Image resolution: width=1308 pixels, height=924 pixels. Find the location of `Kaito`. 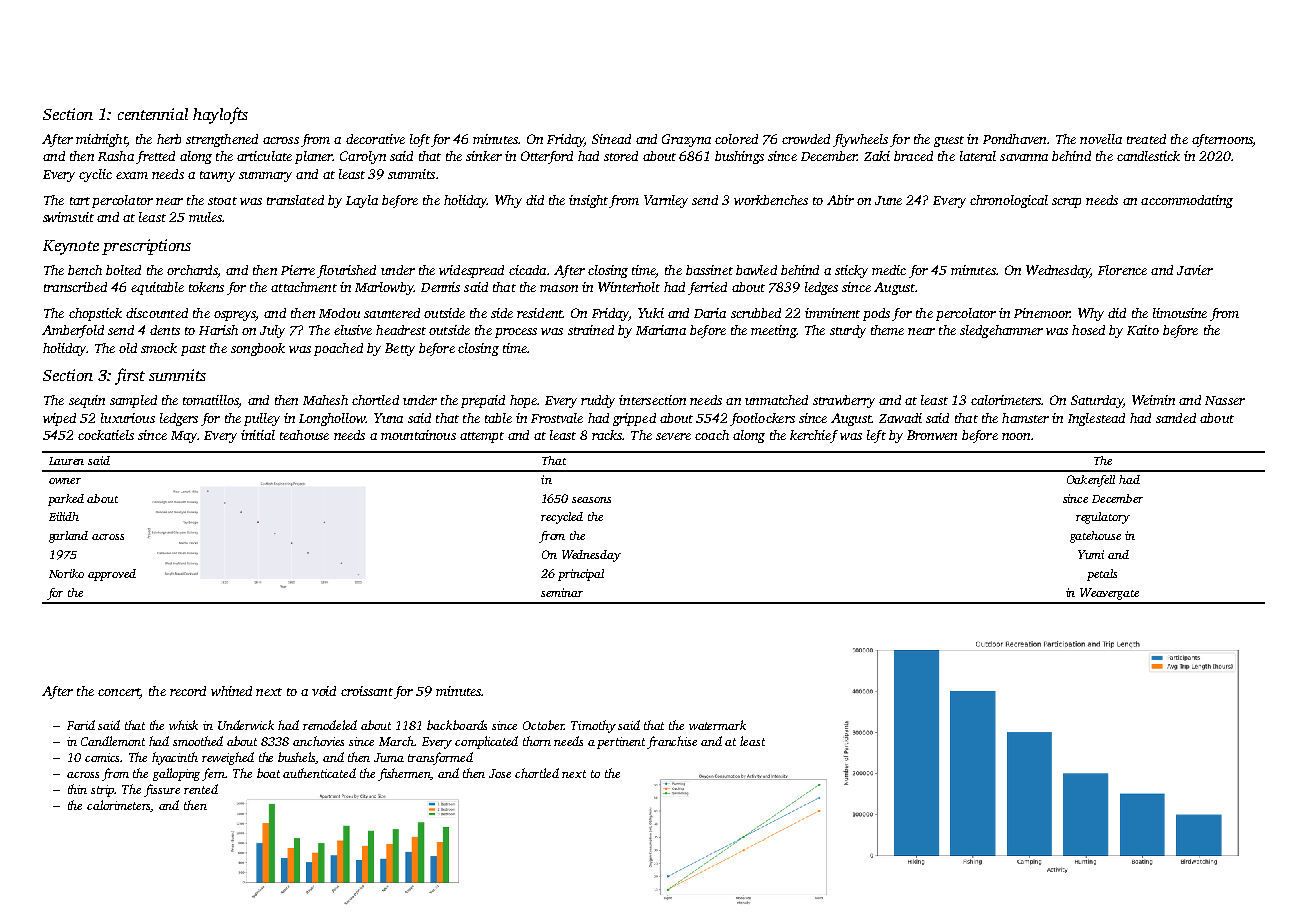

Kaito is located at coordinates (1143, 330).
